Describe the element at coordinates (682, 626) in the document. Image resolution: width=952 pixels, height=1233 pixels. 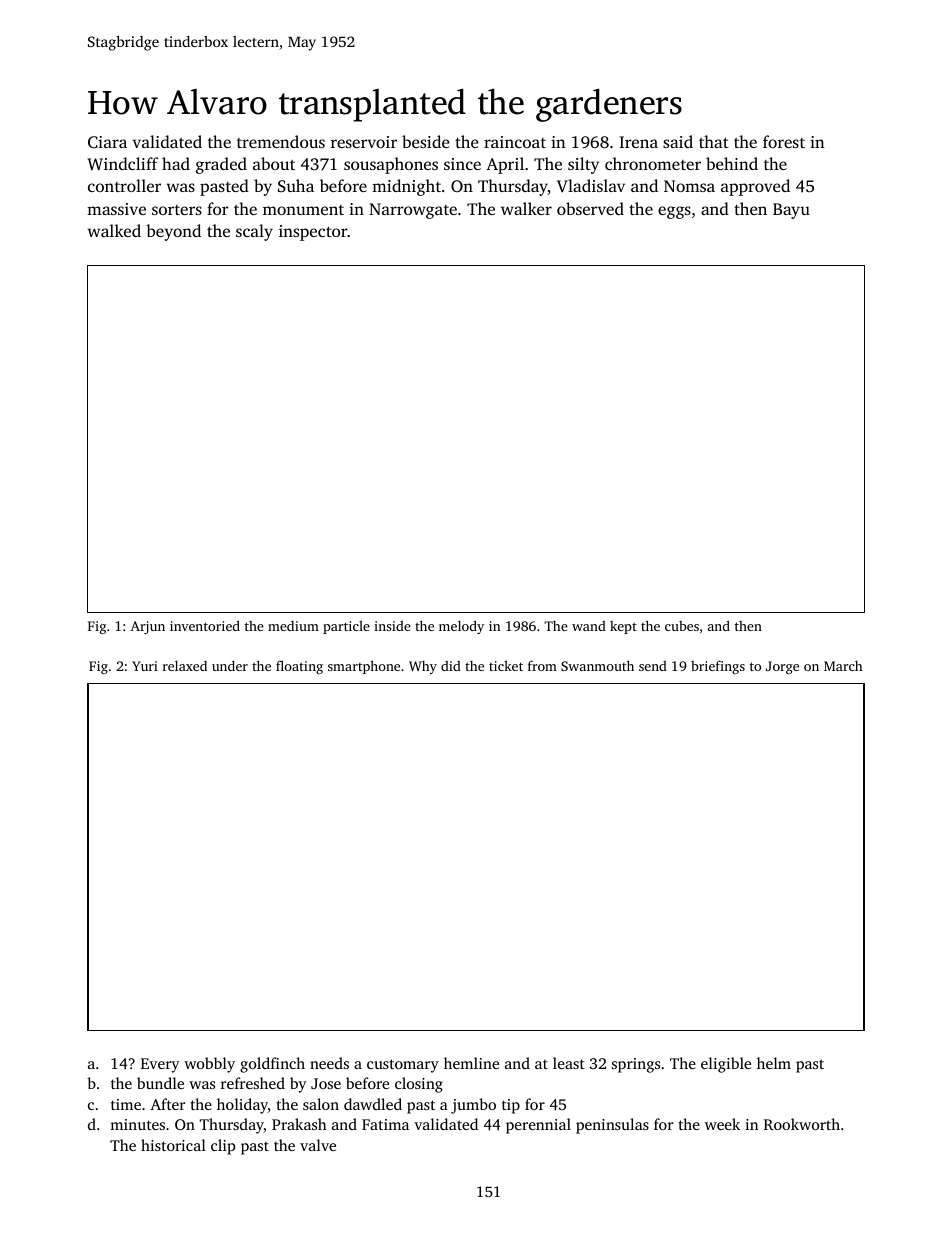
I see `cubes` at that location.
